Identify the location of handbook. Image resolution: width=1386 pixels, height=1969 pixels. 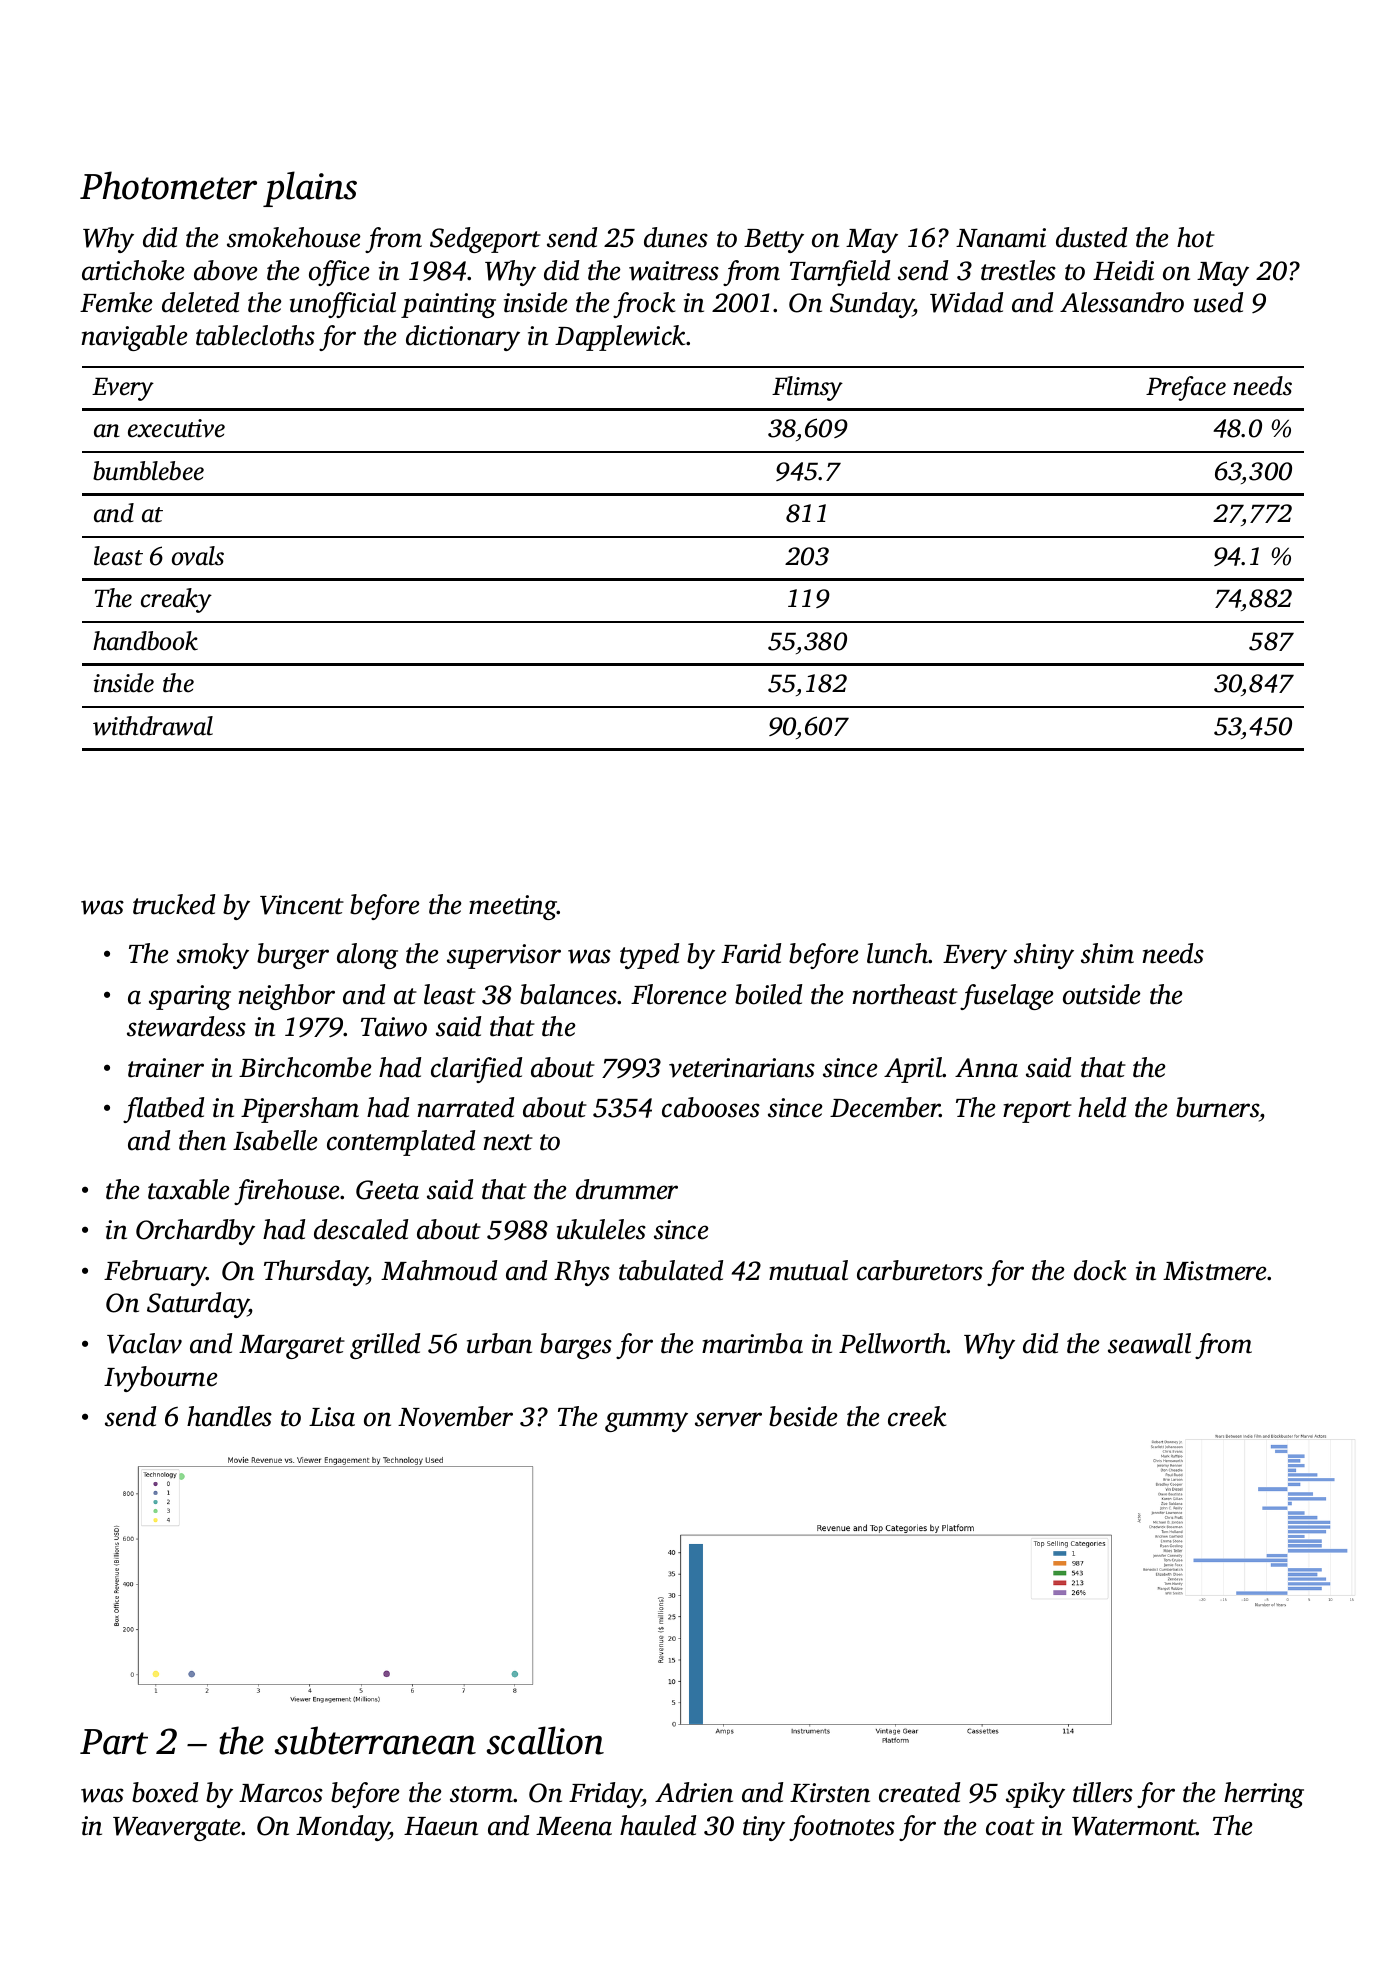
(145, 641).
